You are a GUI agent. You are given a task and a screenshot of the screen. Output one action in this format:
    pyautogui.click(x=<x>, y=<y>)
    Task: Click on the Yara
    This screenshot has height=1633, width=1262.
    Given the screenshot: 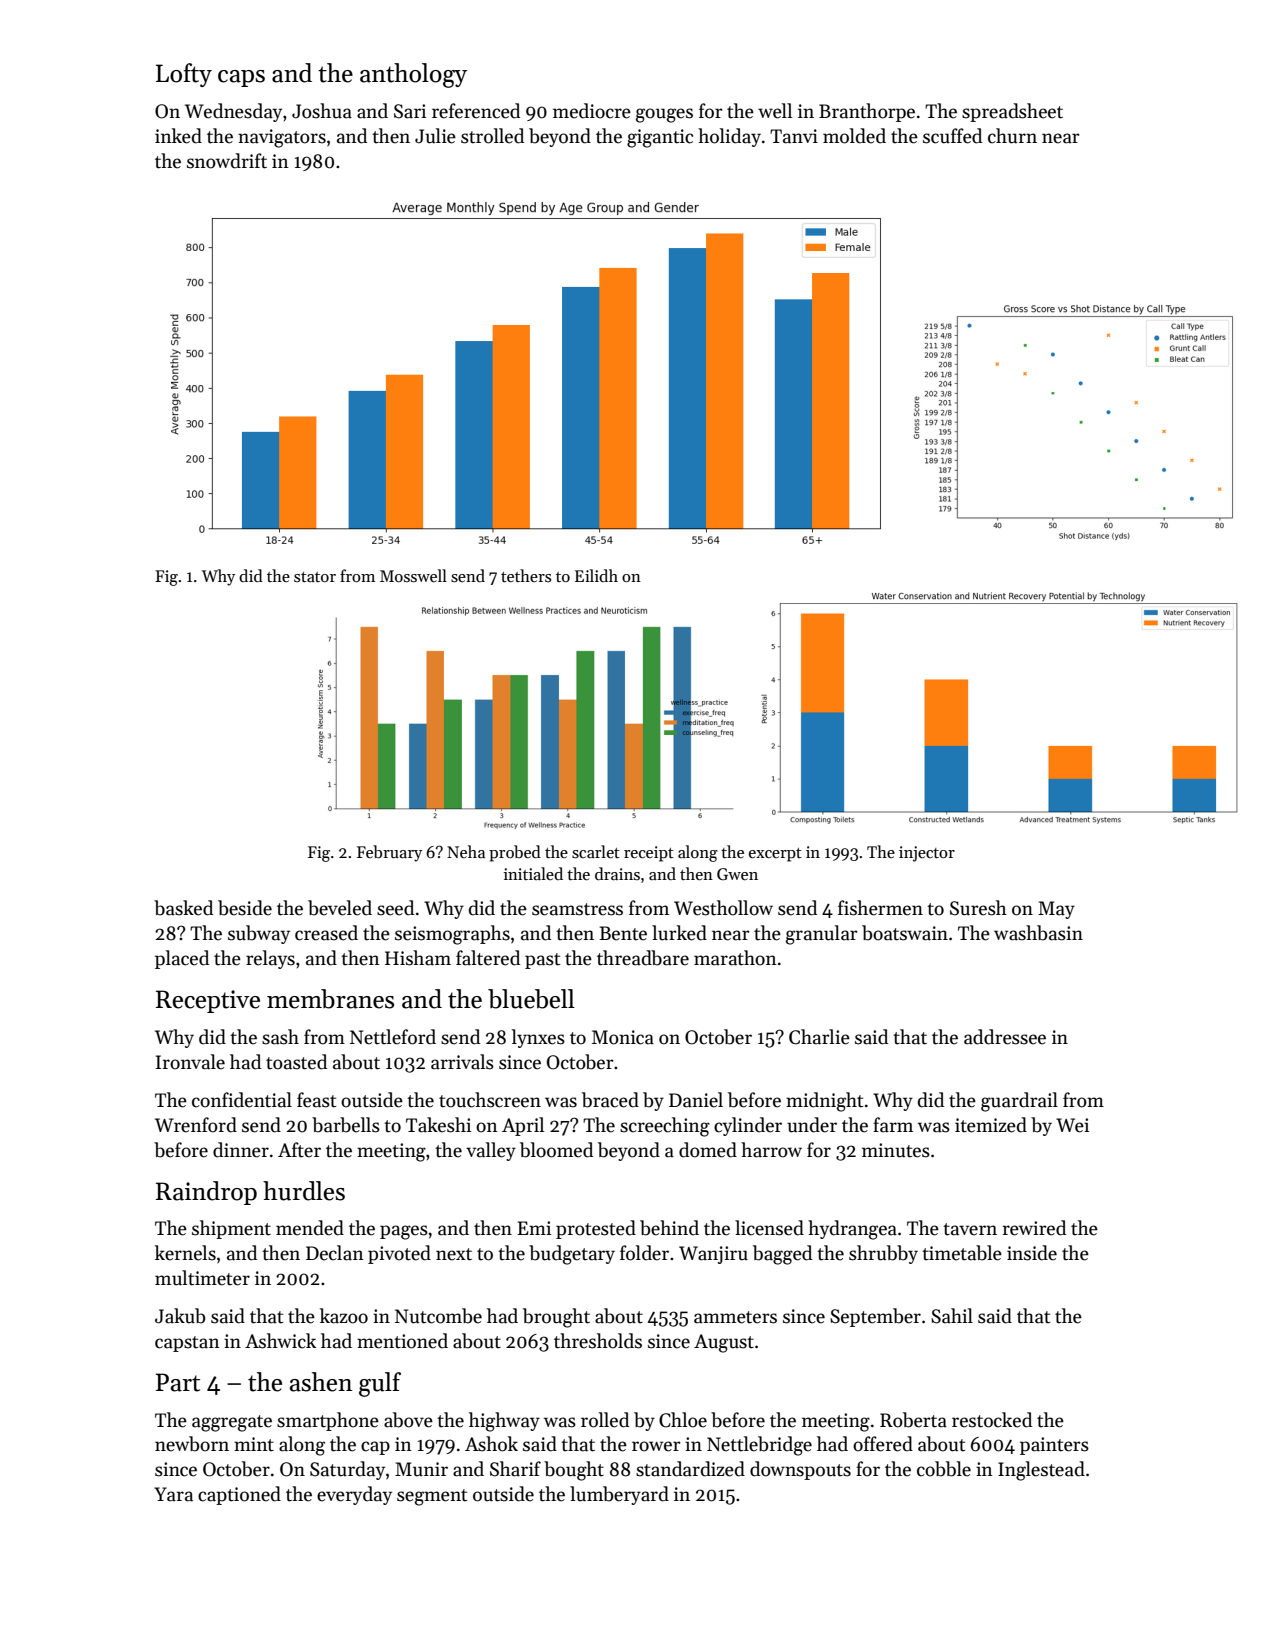 What is the action you would take?
    pyautogui.click(x=173, y=1494)
